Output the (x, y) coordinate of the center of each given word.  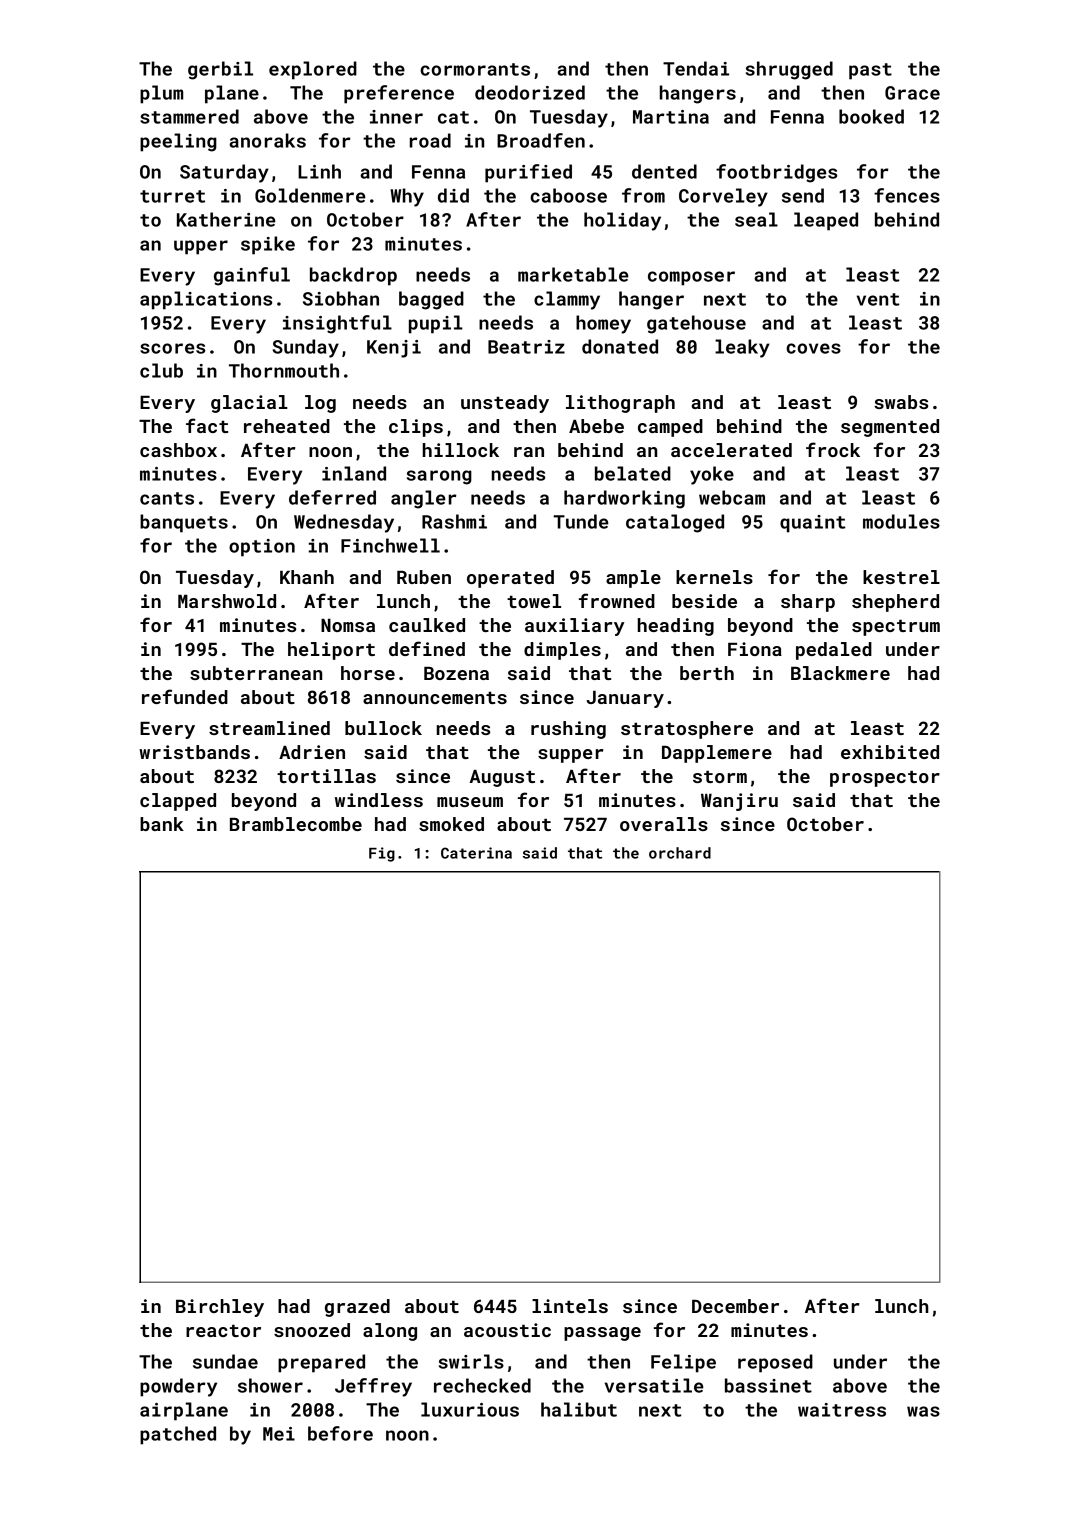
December (735, 1306)
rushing (568, 730)
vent (878, 299)
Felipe (683, 1363)
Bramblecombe (296, 824)
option (262, 548)
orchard (680, 853)
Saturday (224, 173)
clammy (567, 300)
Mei (279, 1434)
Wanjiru (739, 802)
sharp (808, 603)
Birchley (220, 1308)
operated (510, 579)
